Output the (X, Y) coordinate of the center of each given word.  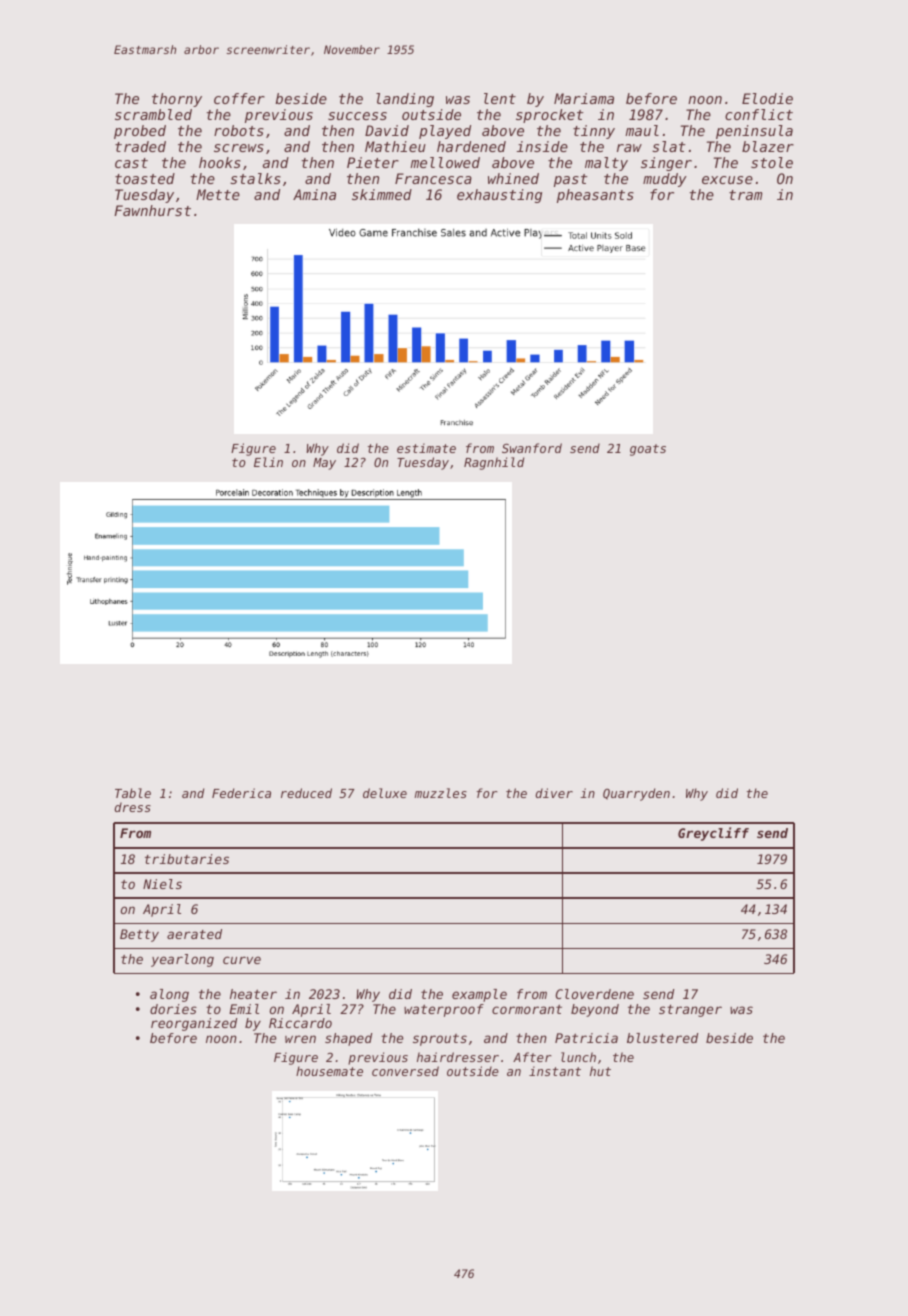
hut (600, 1071)
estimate (426, 448)
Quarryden (636, 794)
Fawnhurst (152, 210)
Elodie (767, 98)
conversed (405, 1071)
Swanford (532, 448)
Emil (244, 1009)
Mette (218, 194)
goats (648, 450)
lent (500, 98)
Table (133, 793)
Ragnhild (494, 463)
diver (554, 793)
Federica (241, 793)
